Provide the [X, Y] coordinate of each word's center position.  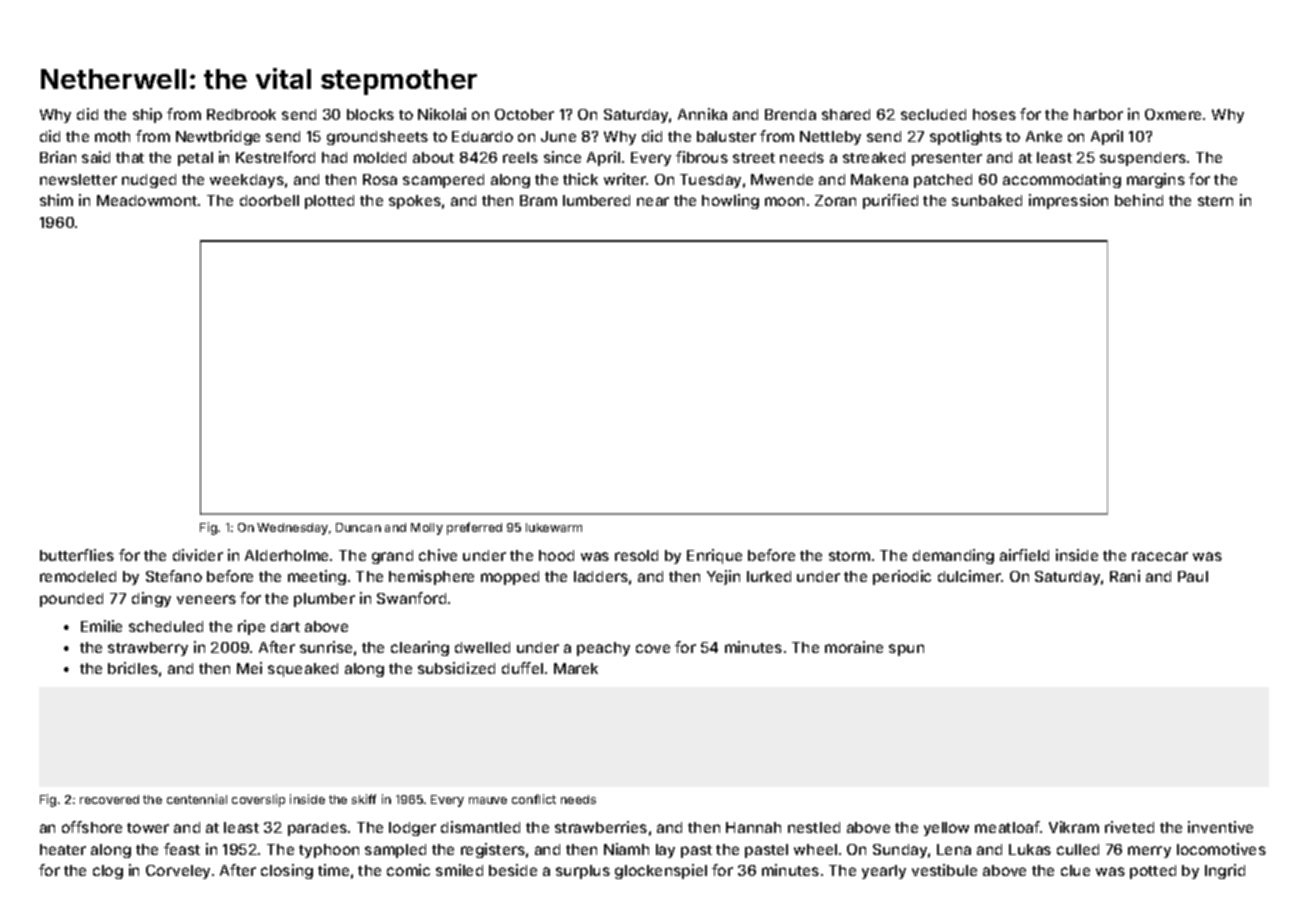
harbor [1098, 114]
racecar [1160, 556]
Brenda [790, 114]
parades [317, 829]
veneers [206, 599]
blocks [370, 114]
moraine [854, 647]
